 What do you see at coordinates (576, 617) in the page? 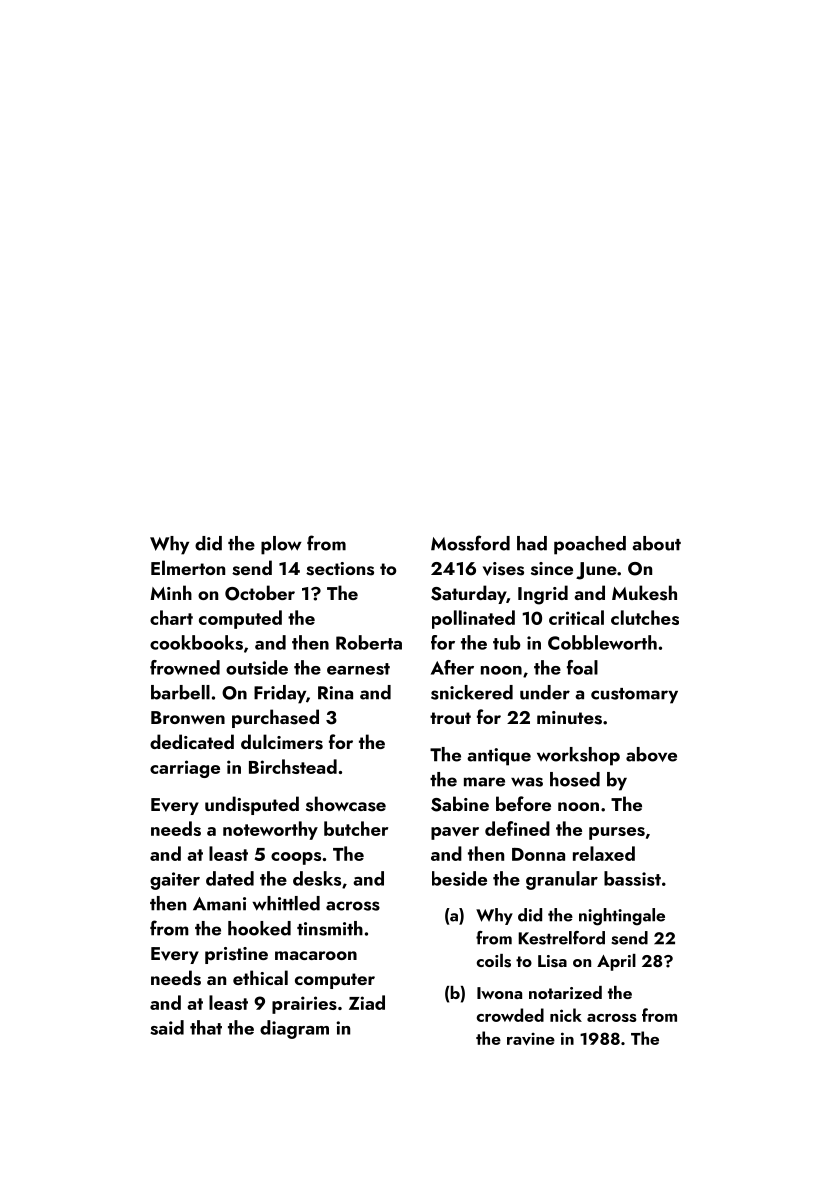
I see `critical` at bounding box center [576, 617].
